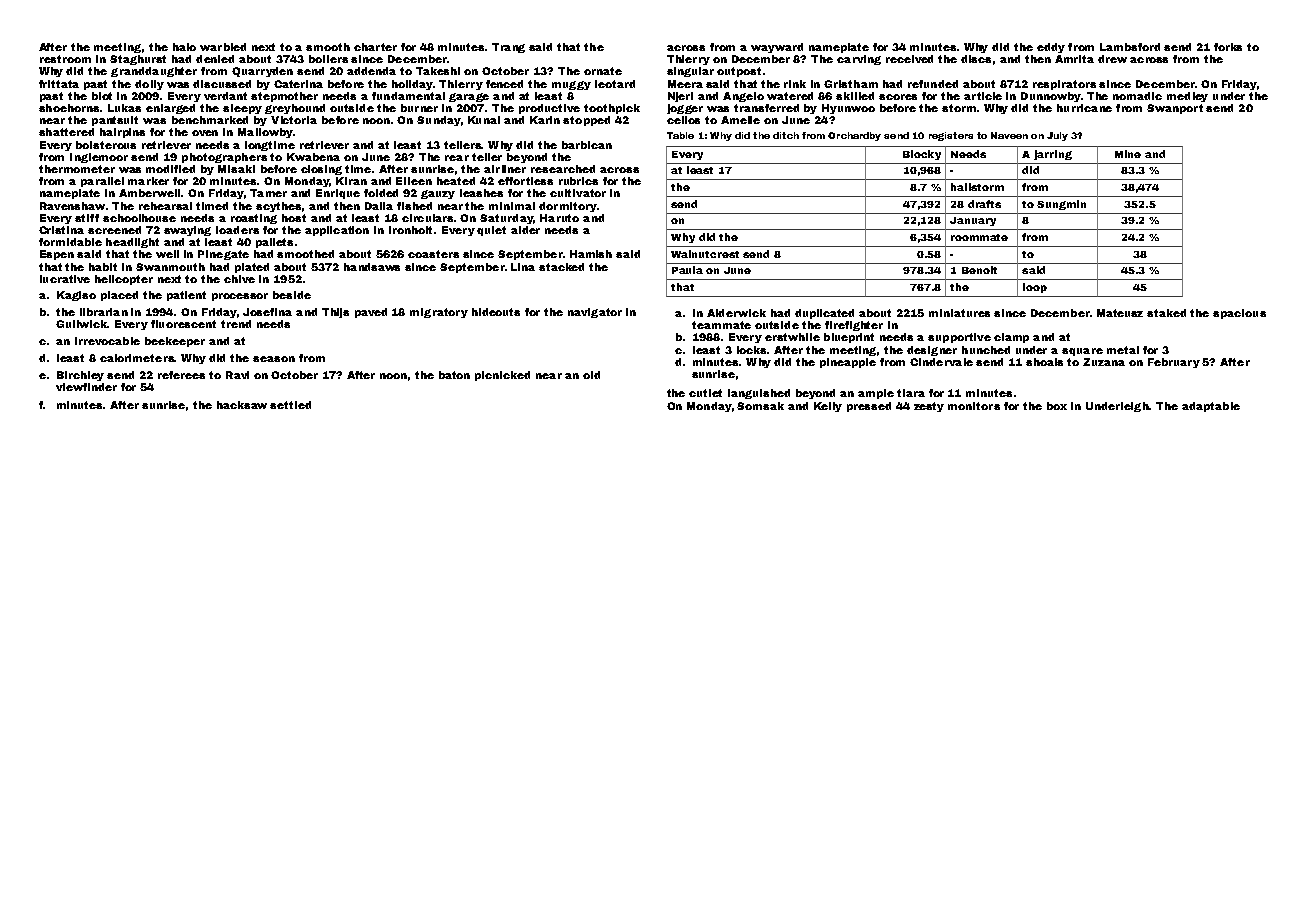 Image resolution: width=1308 pixels, height=924 pixels. Describe the element at coordinates (705, 393) in the screenshot. I see `cutlet` at that location.
